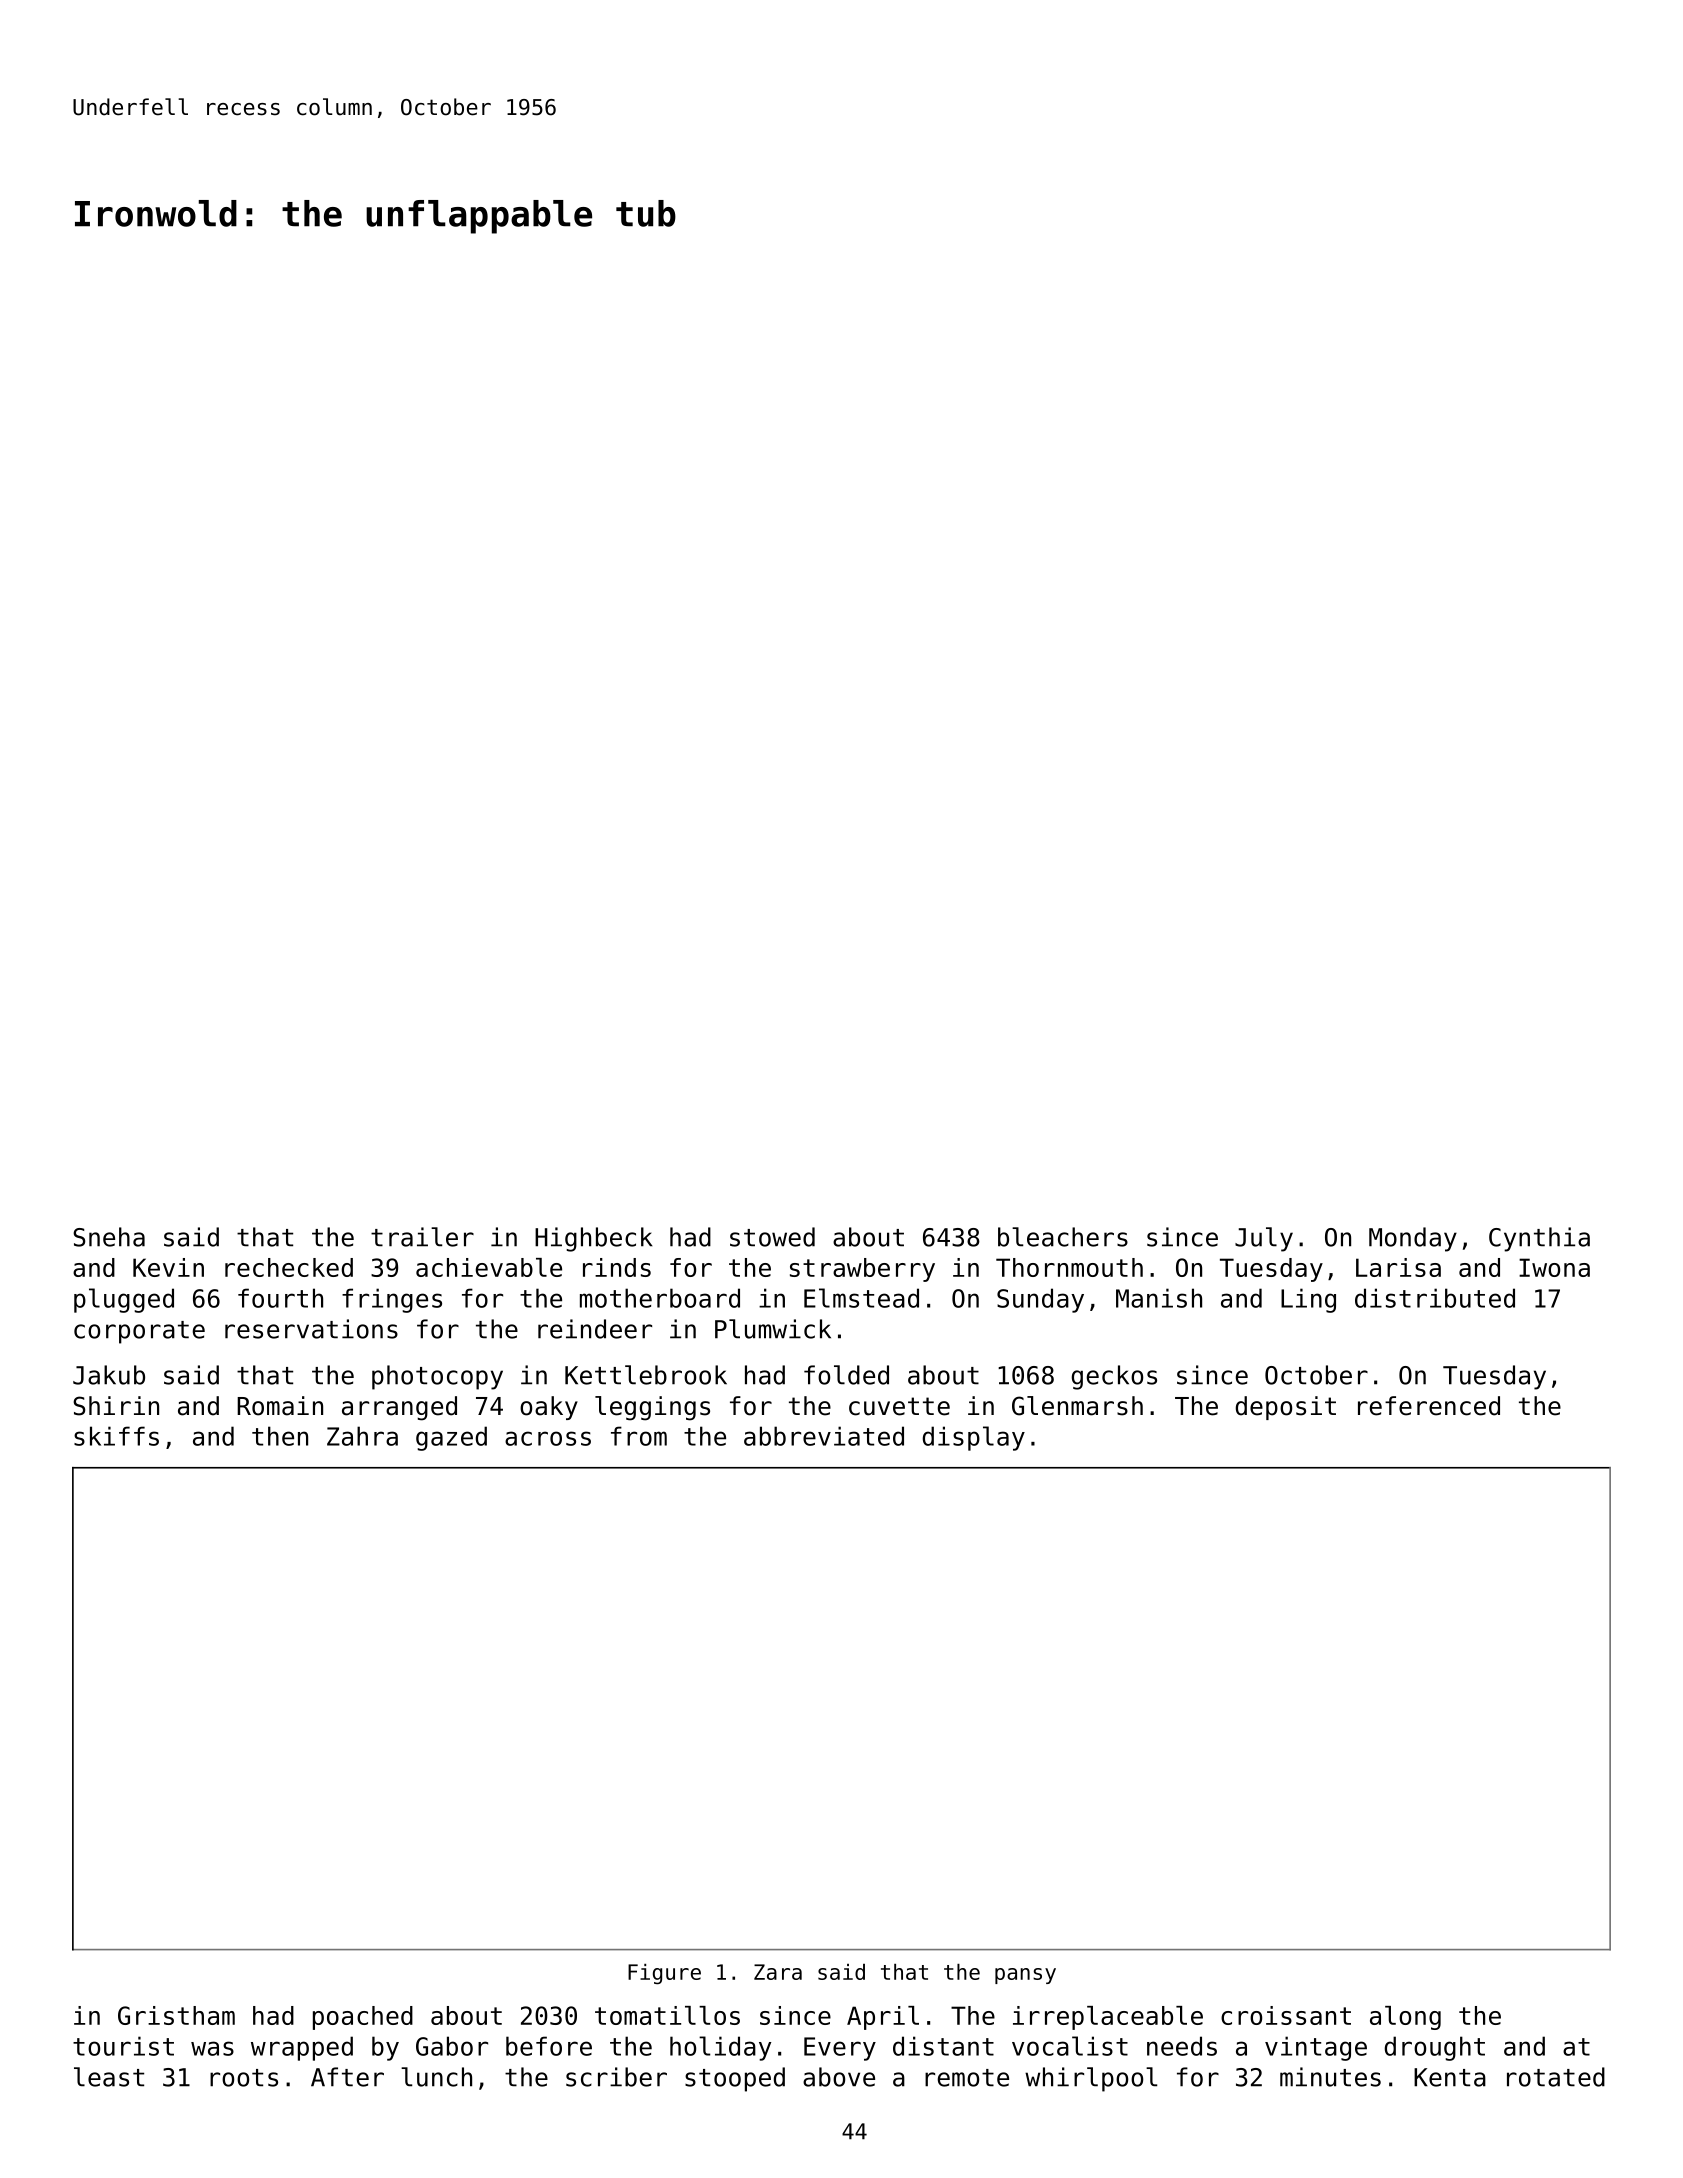  I want to click on Zahra, so click(362, 1436).
